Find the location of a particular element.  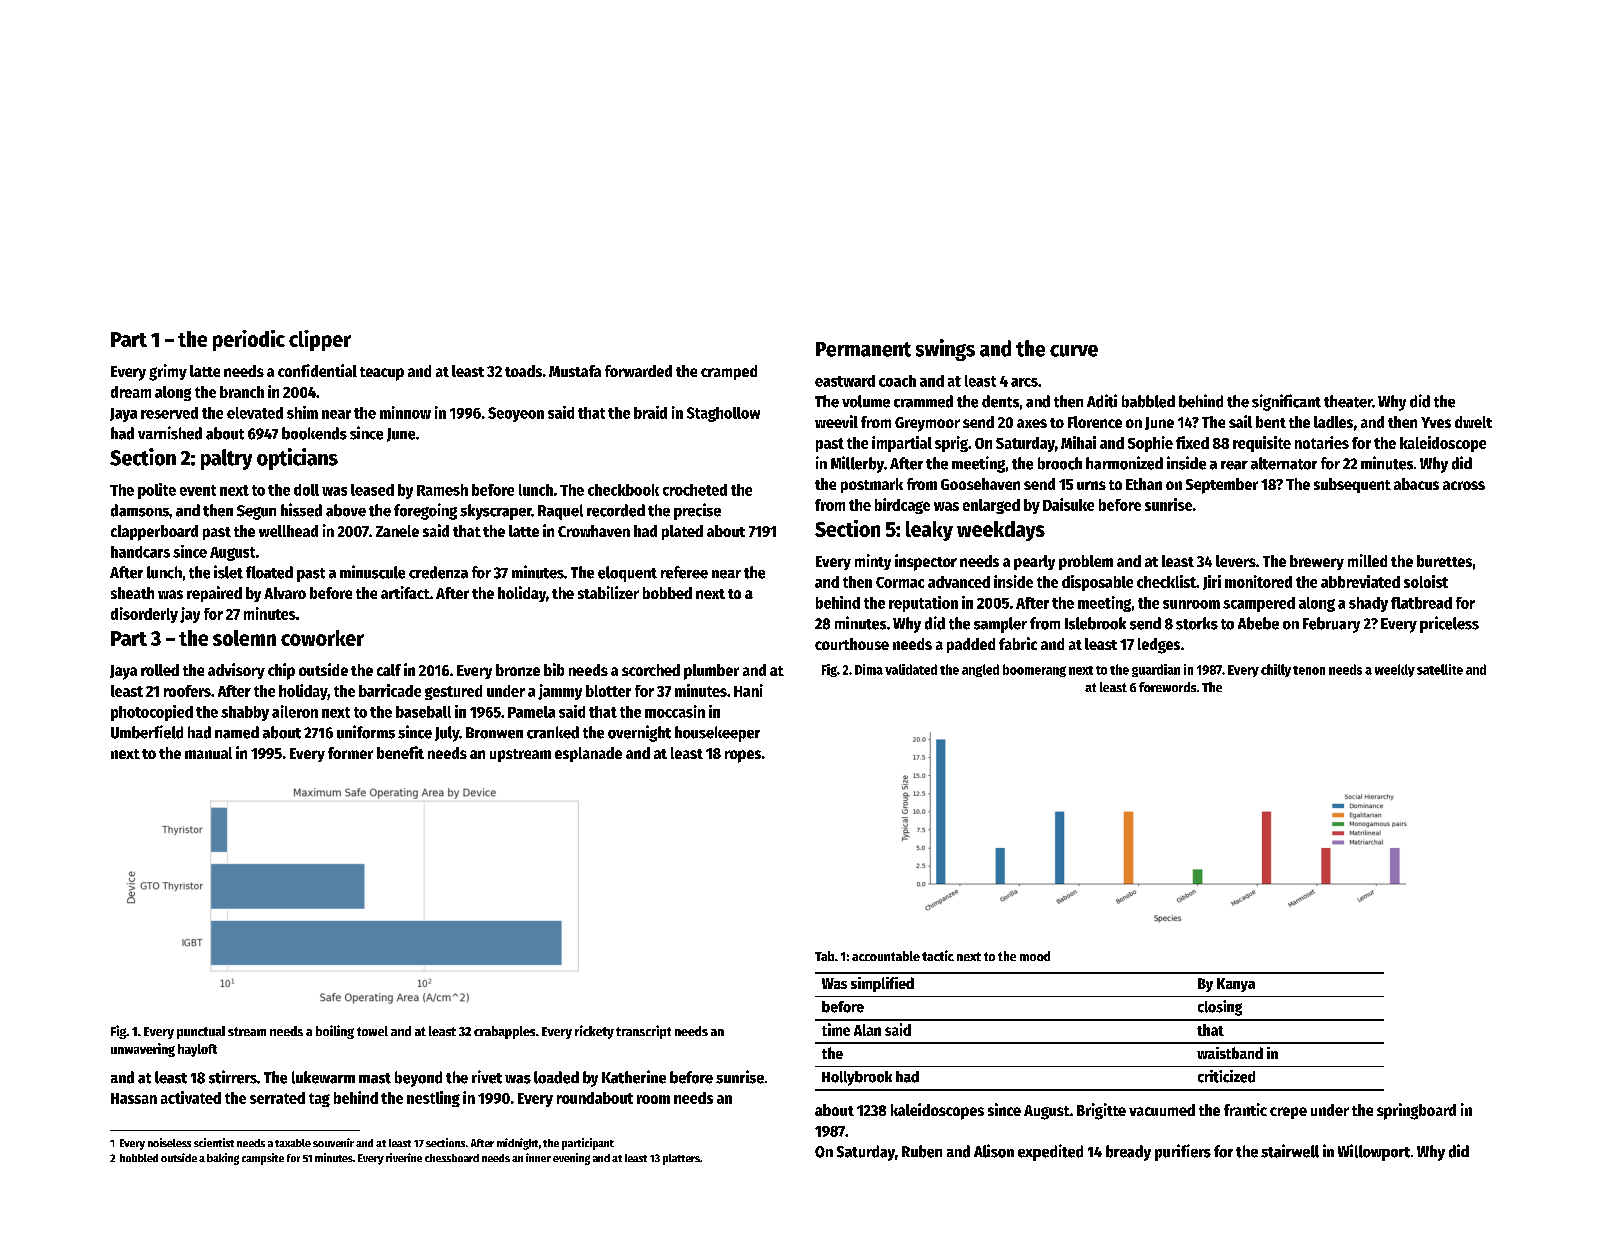

esplanade is located at coordinates (588, 754).
